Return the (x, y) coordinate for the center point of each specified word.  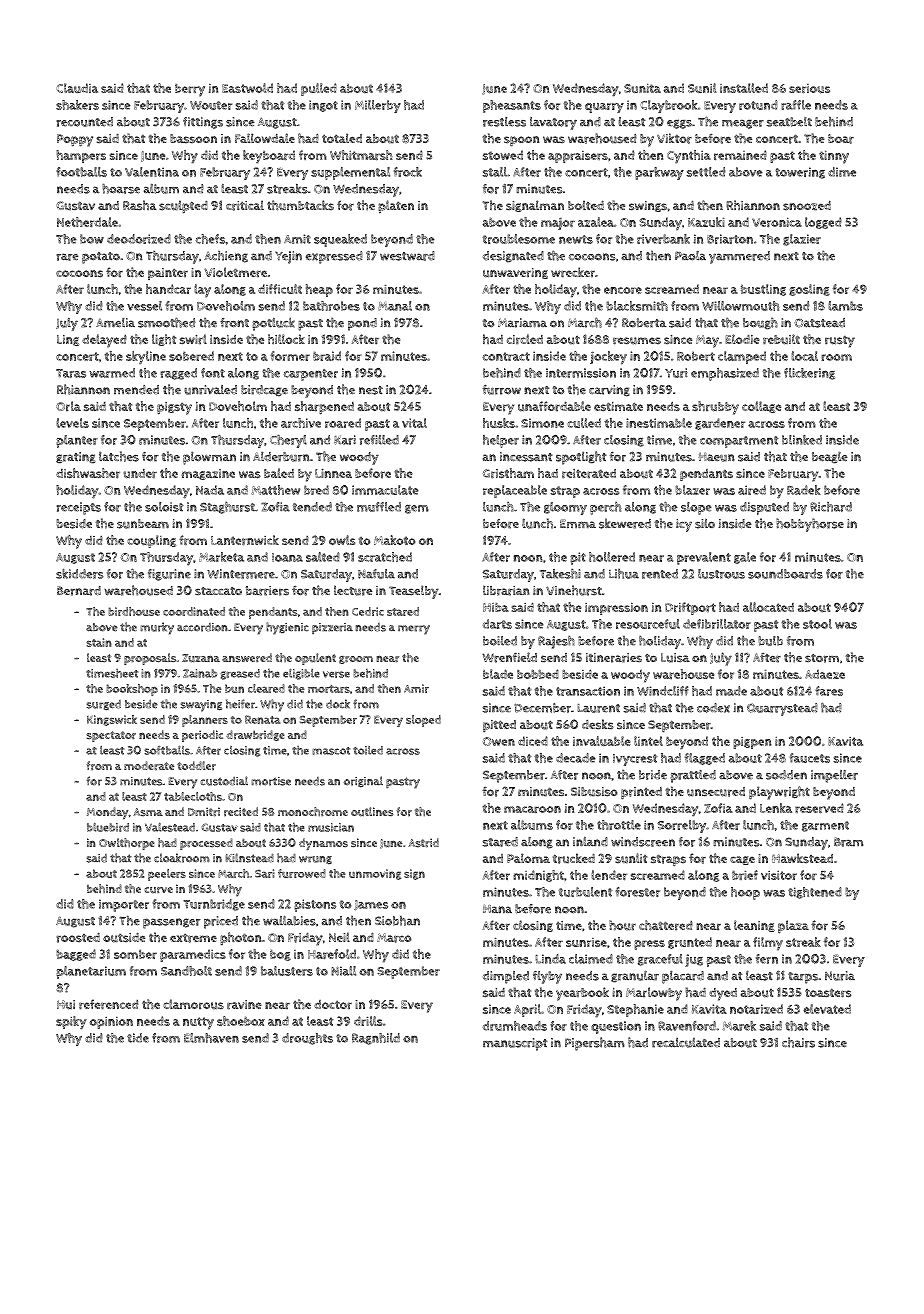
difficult (280, 289)
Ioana (287, 557)
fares (829, 691)
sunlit (631, 858)
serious (809, 89)
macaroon (532, 809)
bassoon (193, 139)
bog (280, 955)
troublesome (518, 239)
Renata (263, 719)
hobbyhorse (810, 525)
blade (498, 674)
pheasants (512, 106)
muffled (379, 507)
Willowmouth (740, 306)
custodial (224, 781)
